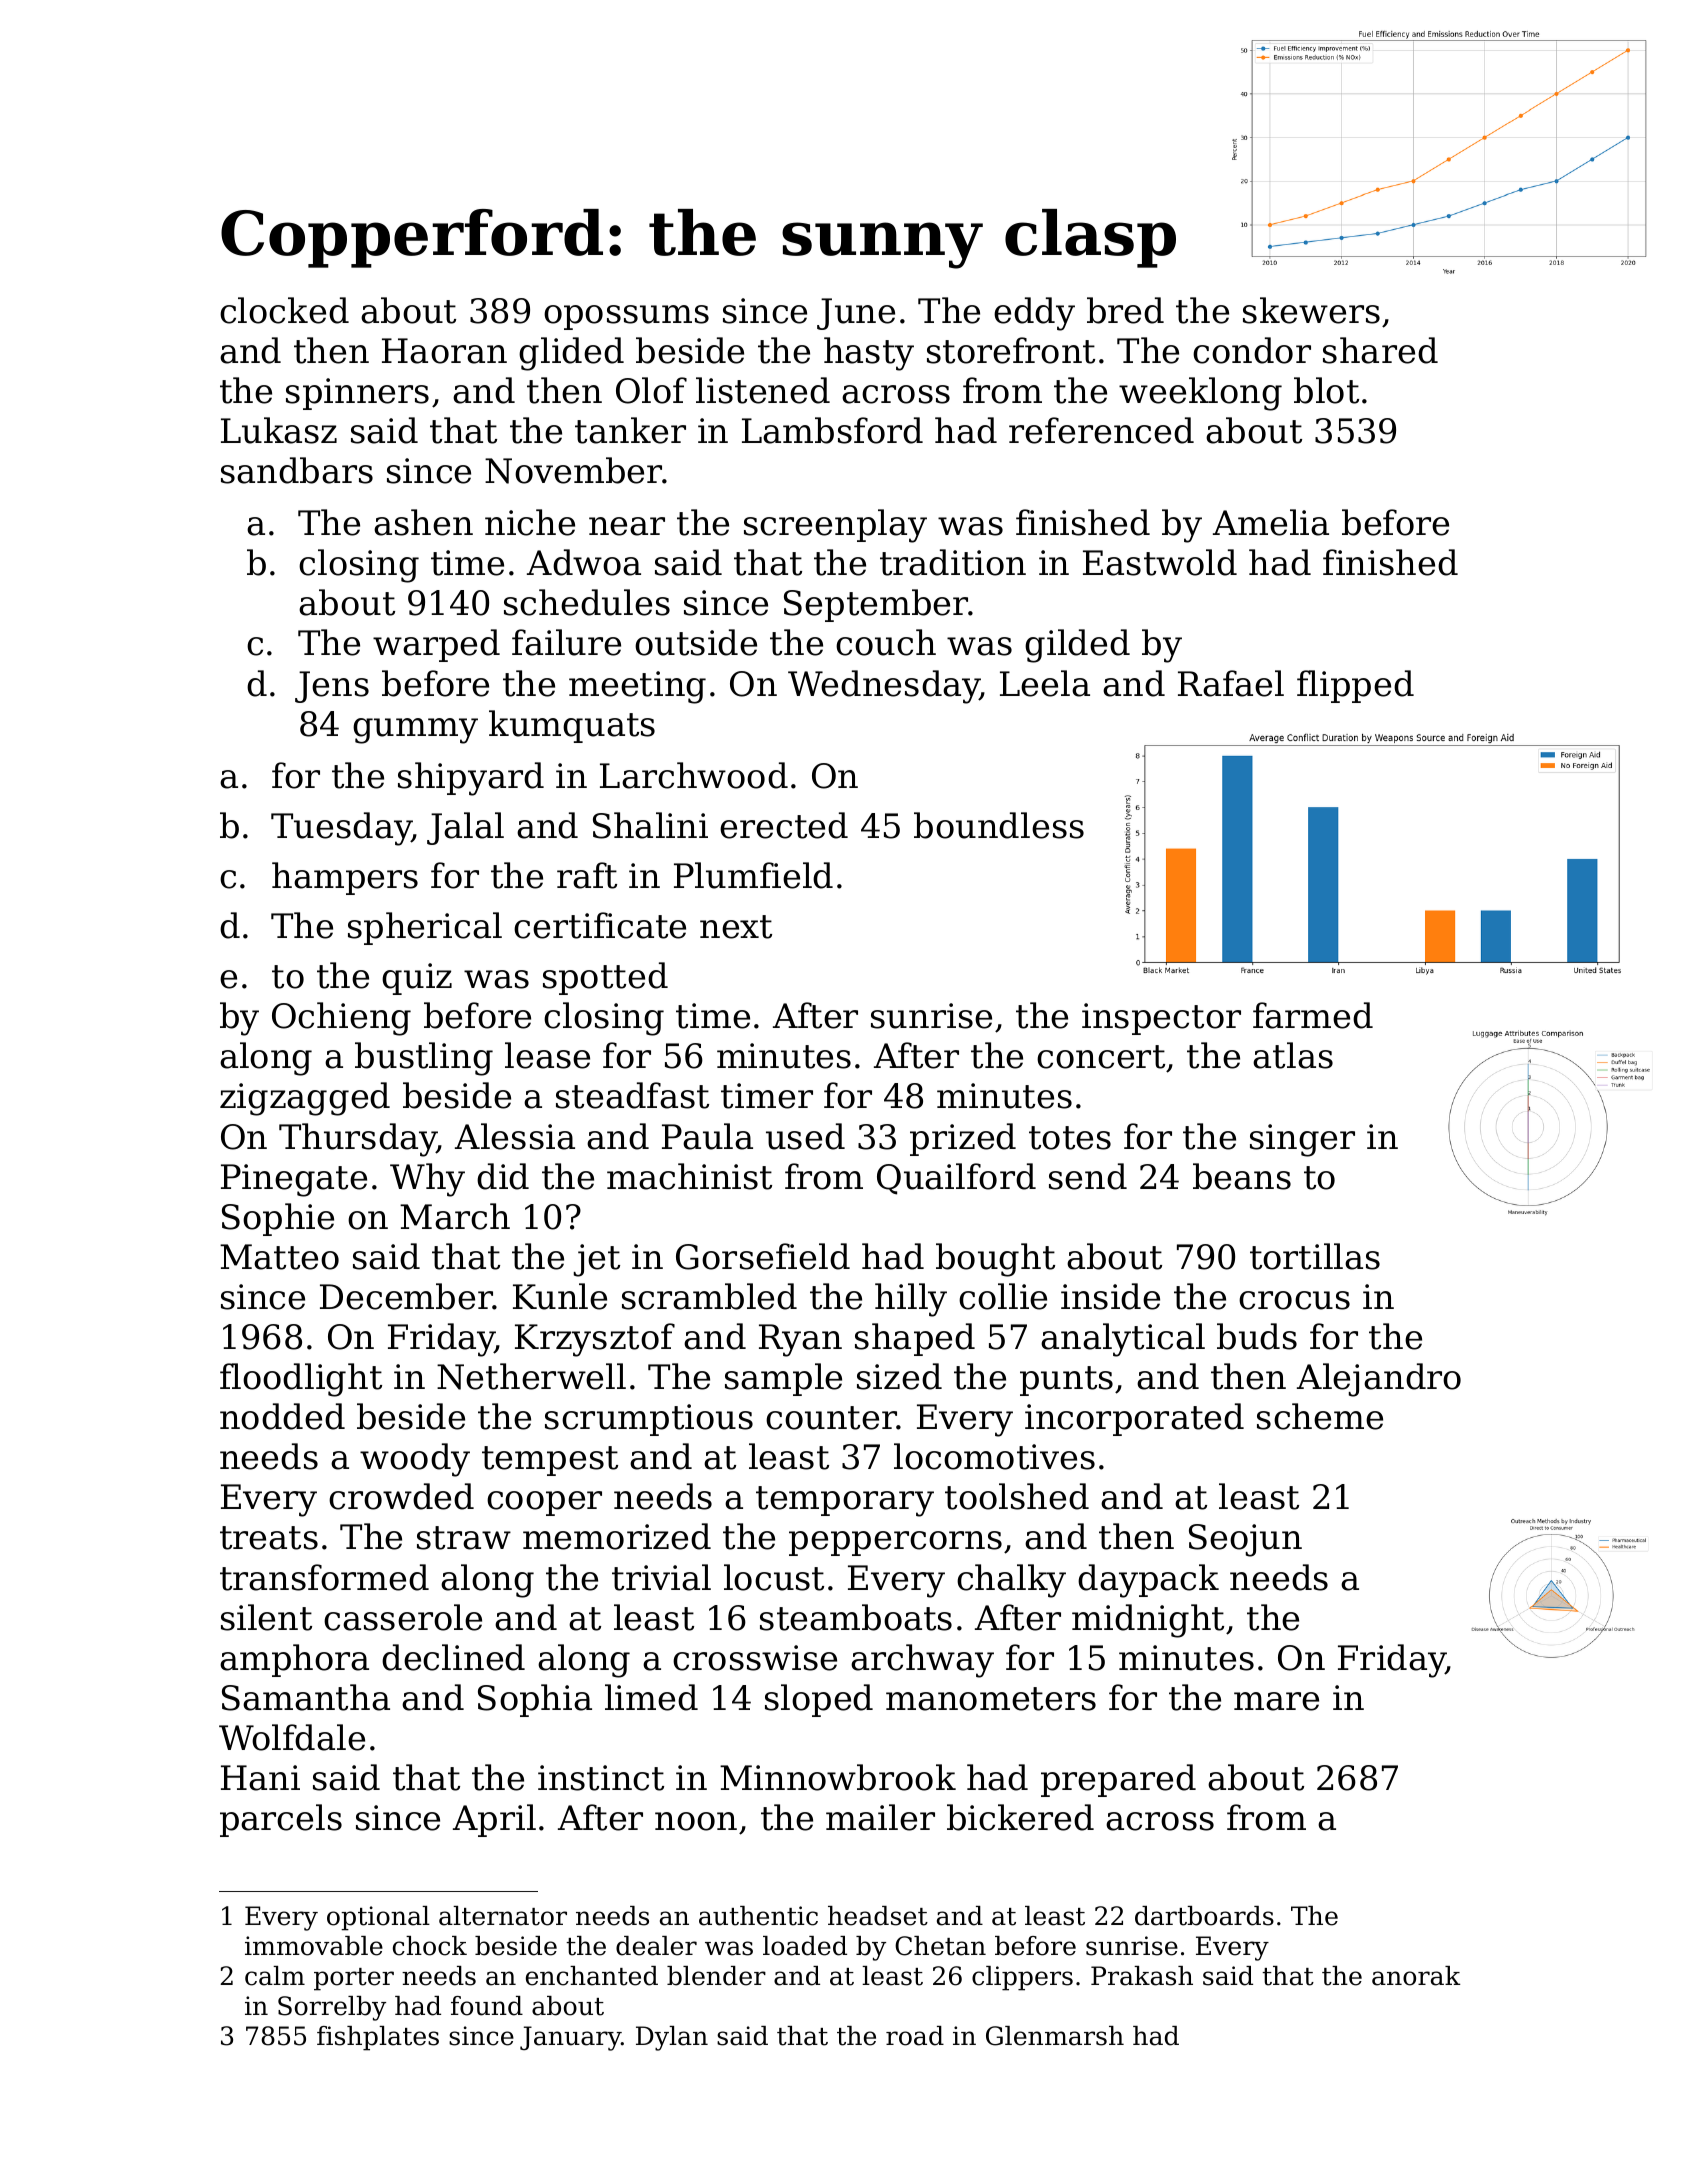 The image size is (1683, 2178). Describe the element at coordinates (357, 394) in the screenshot. I see `spinners` at that location.
